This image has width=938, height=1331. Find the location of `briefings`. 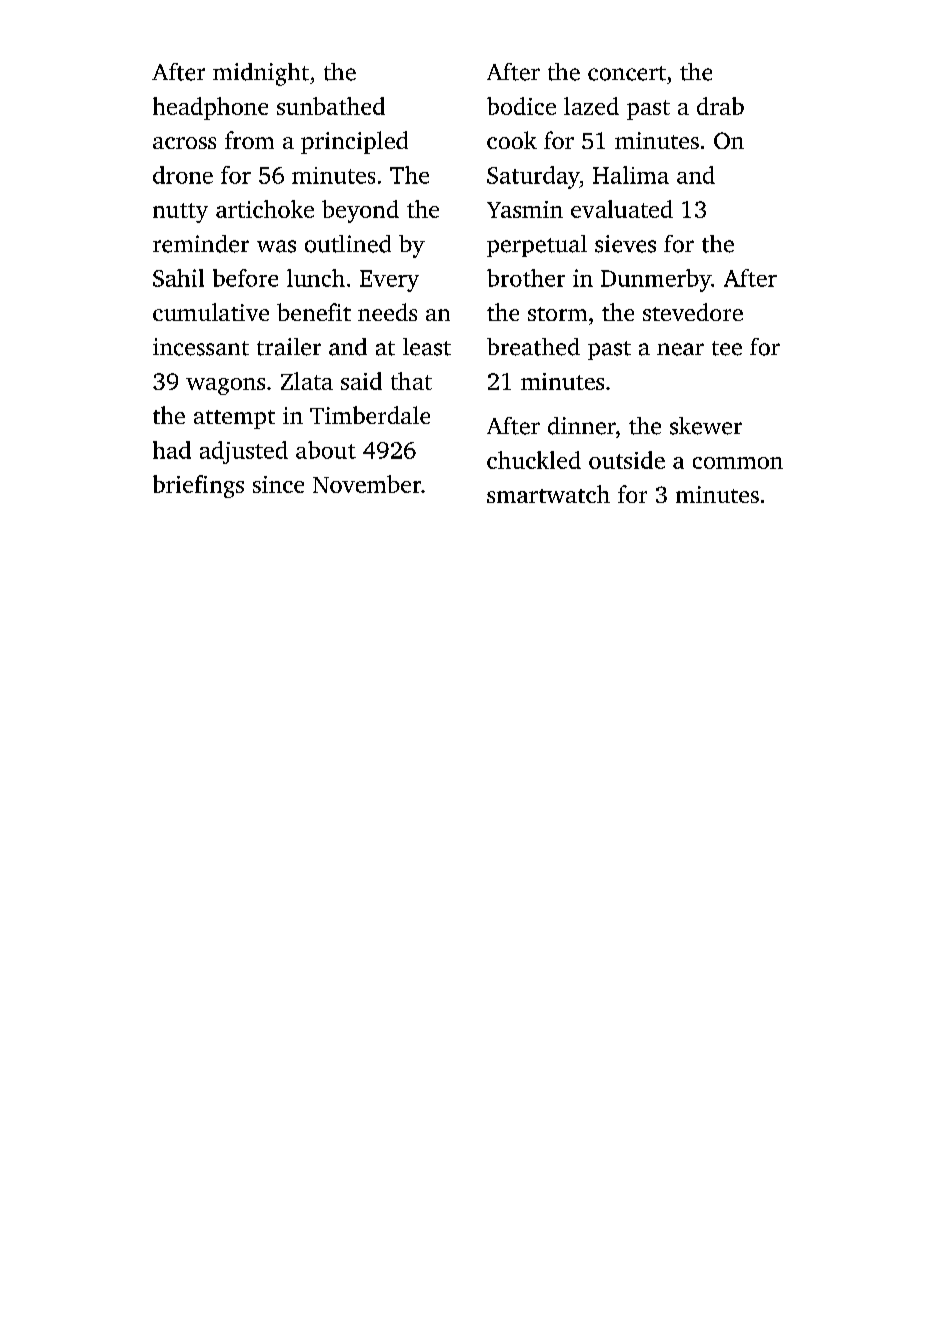

briefings is located at coordinates (198, 486).
